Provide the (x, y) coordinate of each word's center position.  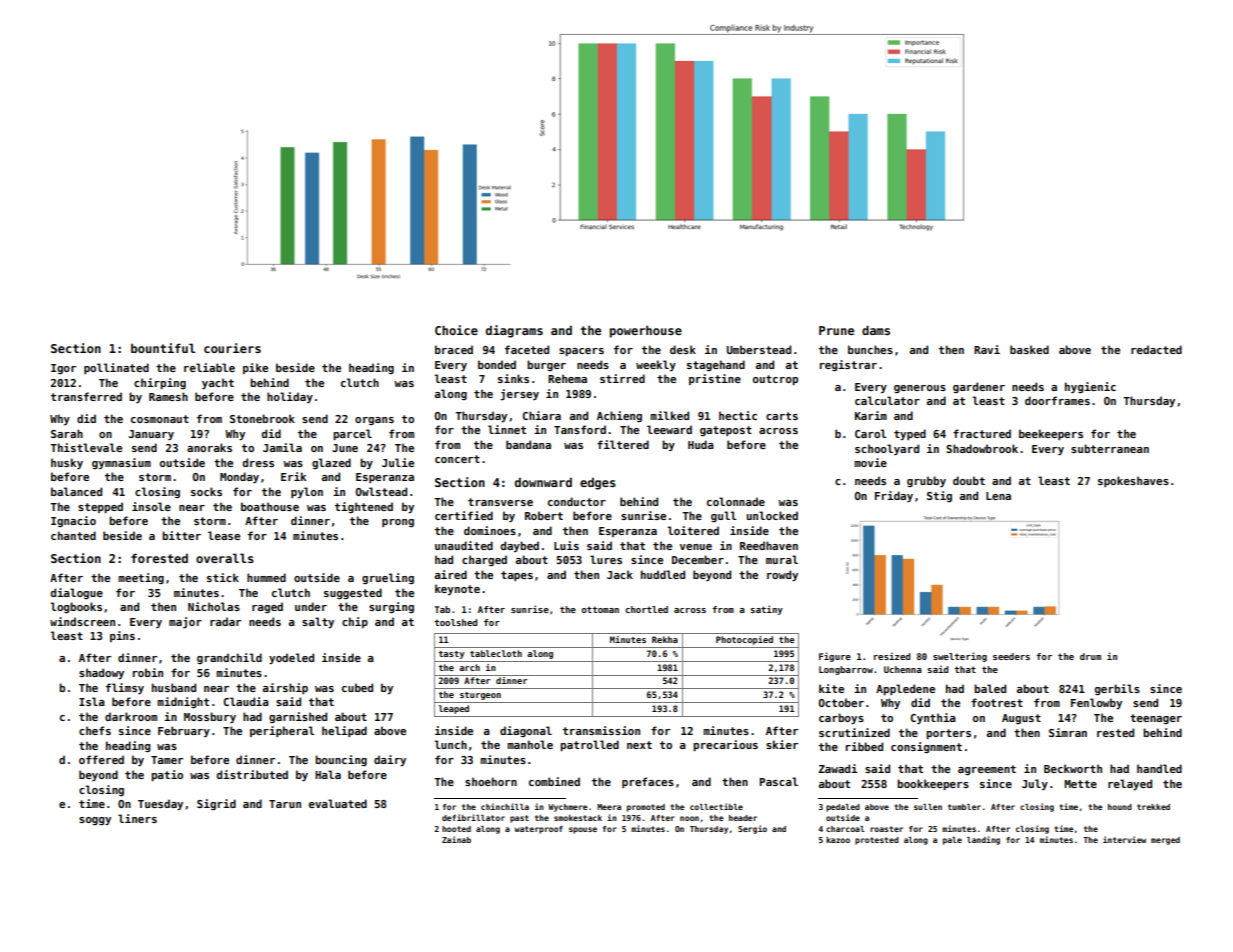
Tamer (167, 760)
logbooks (76, 607)
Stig (939, 496)
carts (782, 416)
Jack (620, 574)
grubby (926, 481)
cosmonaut (160, 419)
